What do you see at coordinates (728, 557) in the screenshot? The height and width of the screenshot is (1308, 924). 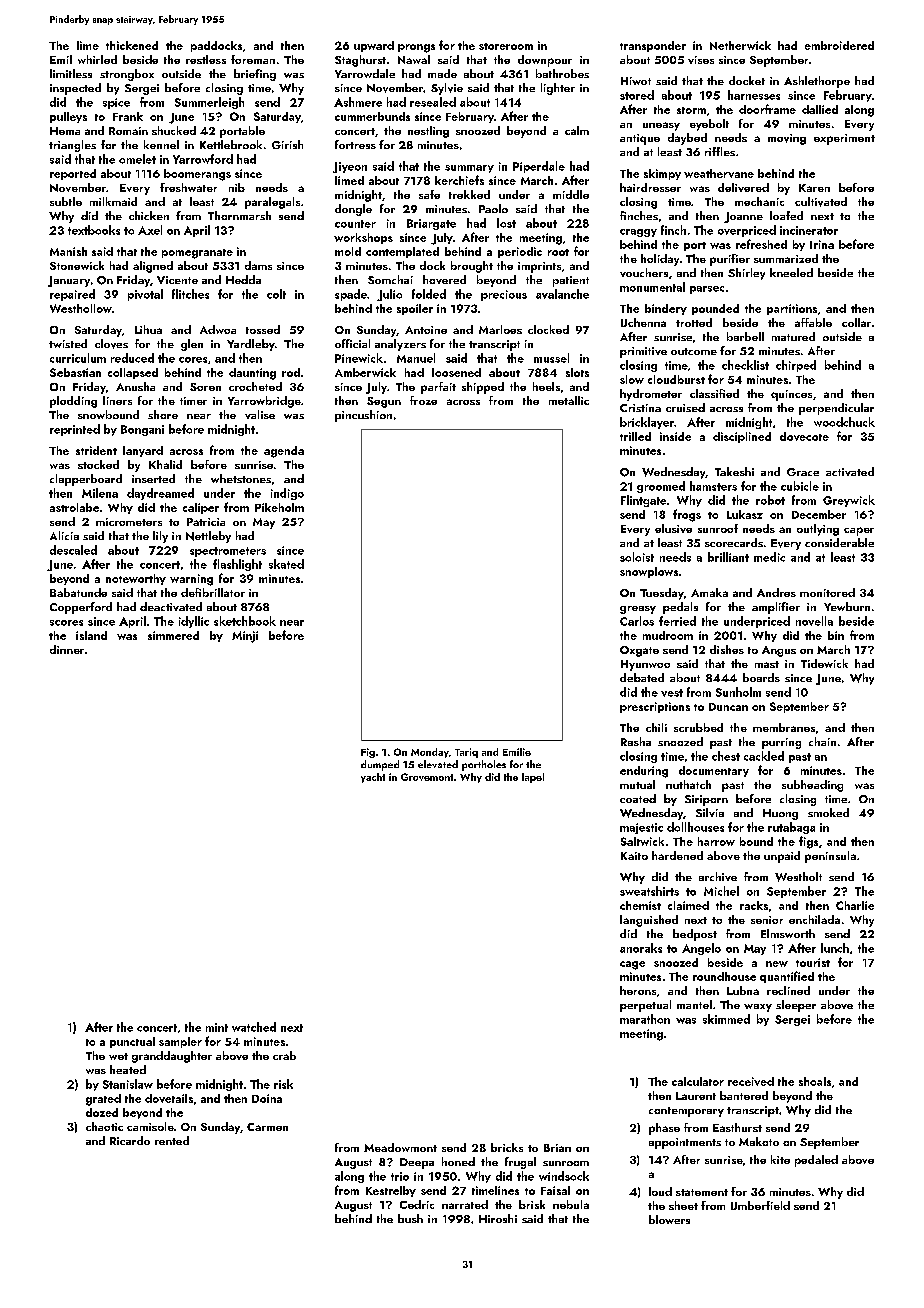 I see `brilliant` at bounding box center [728, 557].
